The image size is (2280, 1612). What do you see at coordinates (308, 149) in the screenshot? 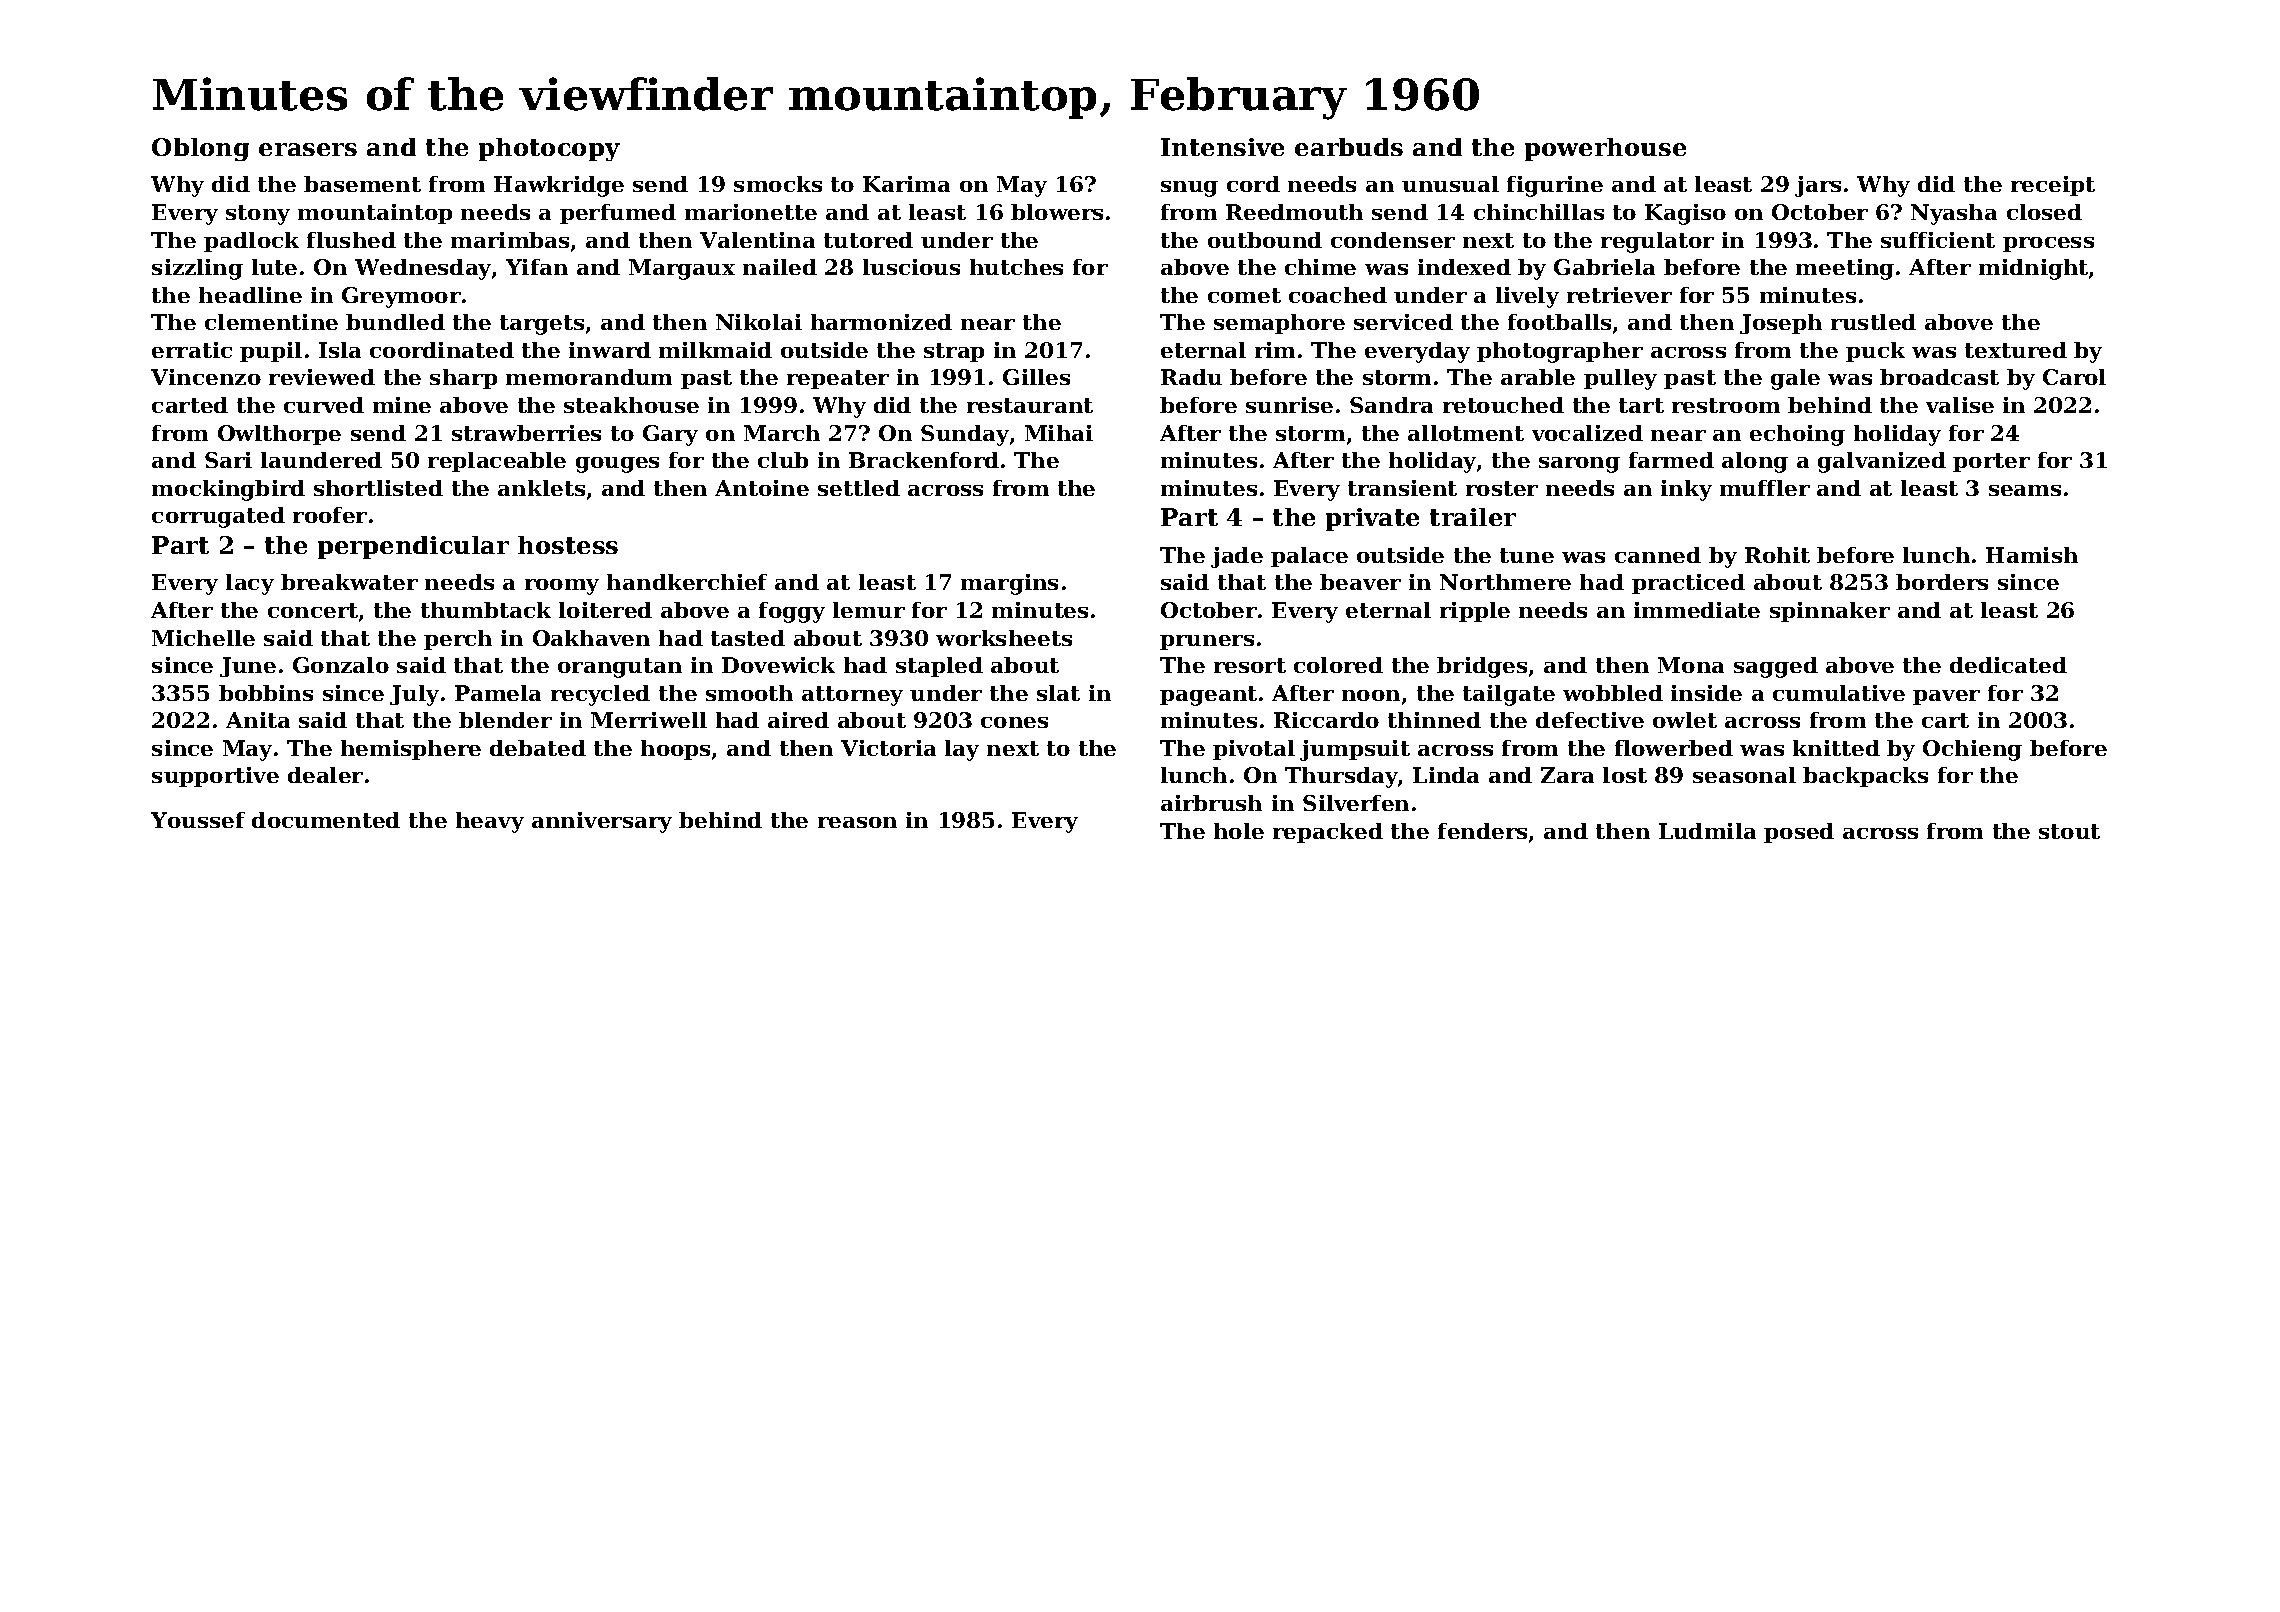
I see `erasers` at bounding box center [308, 149].
